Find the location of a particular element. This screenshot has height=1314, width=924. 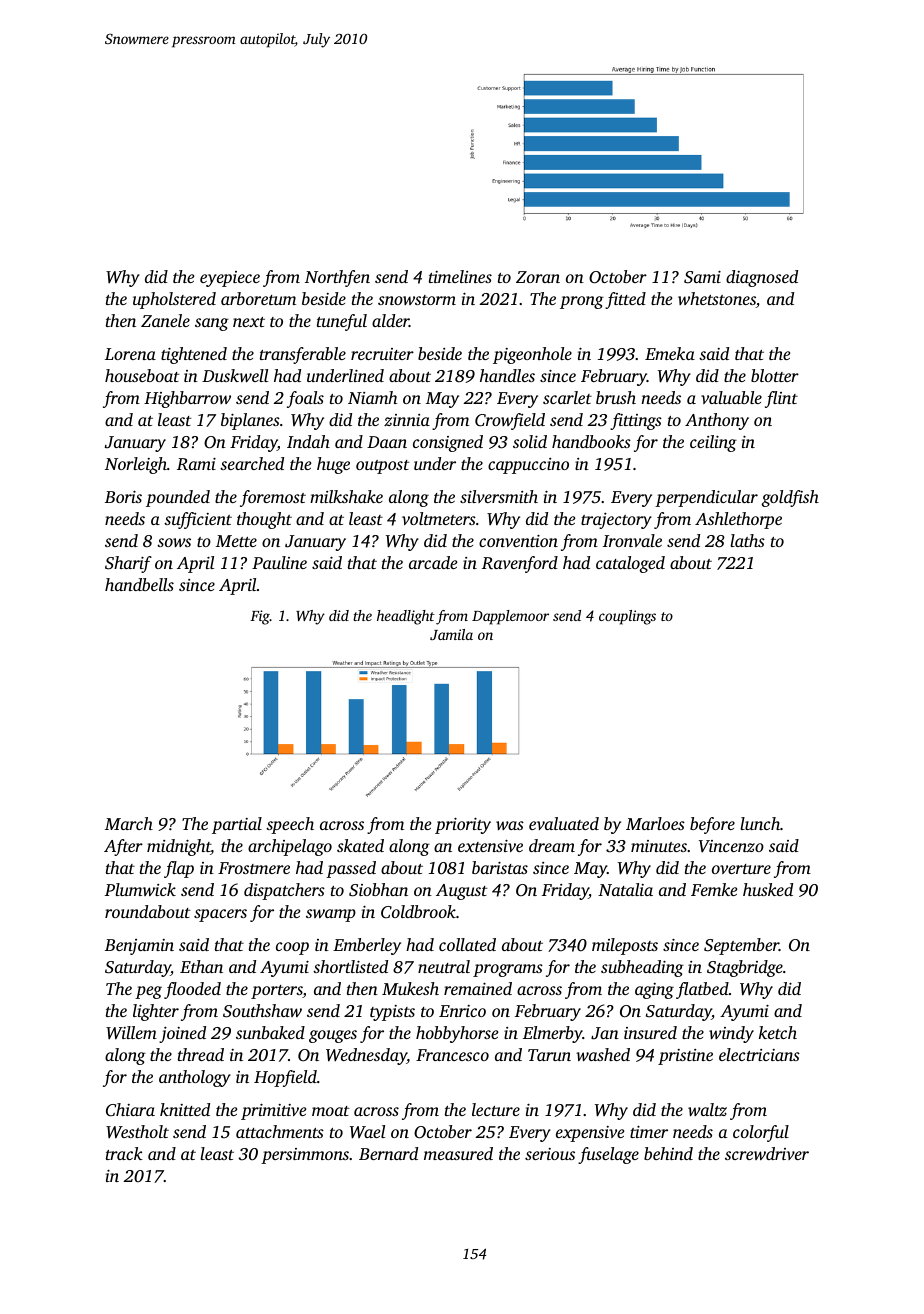

eyepiece is located at coordinates (230, 279).
